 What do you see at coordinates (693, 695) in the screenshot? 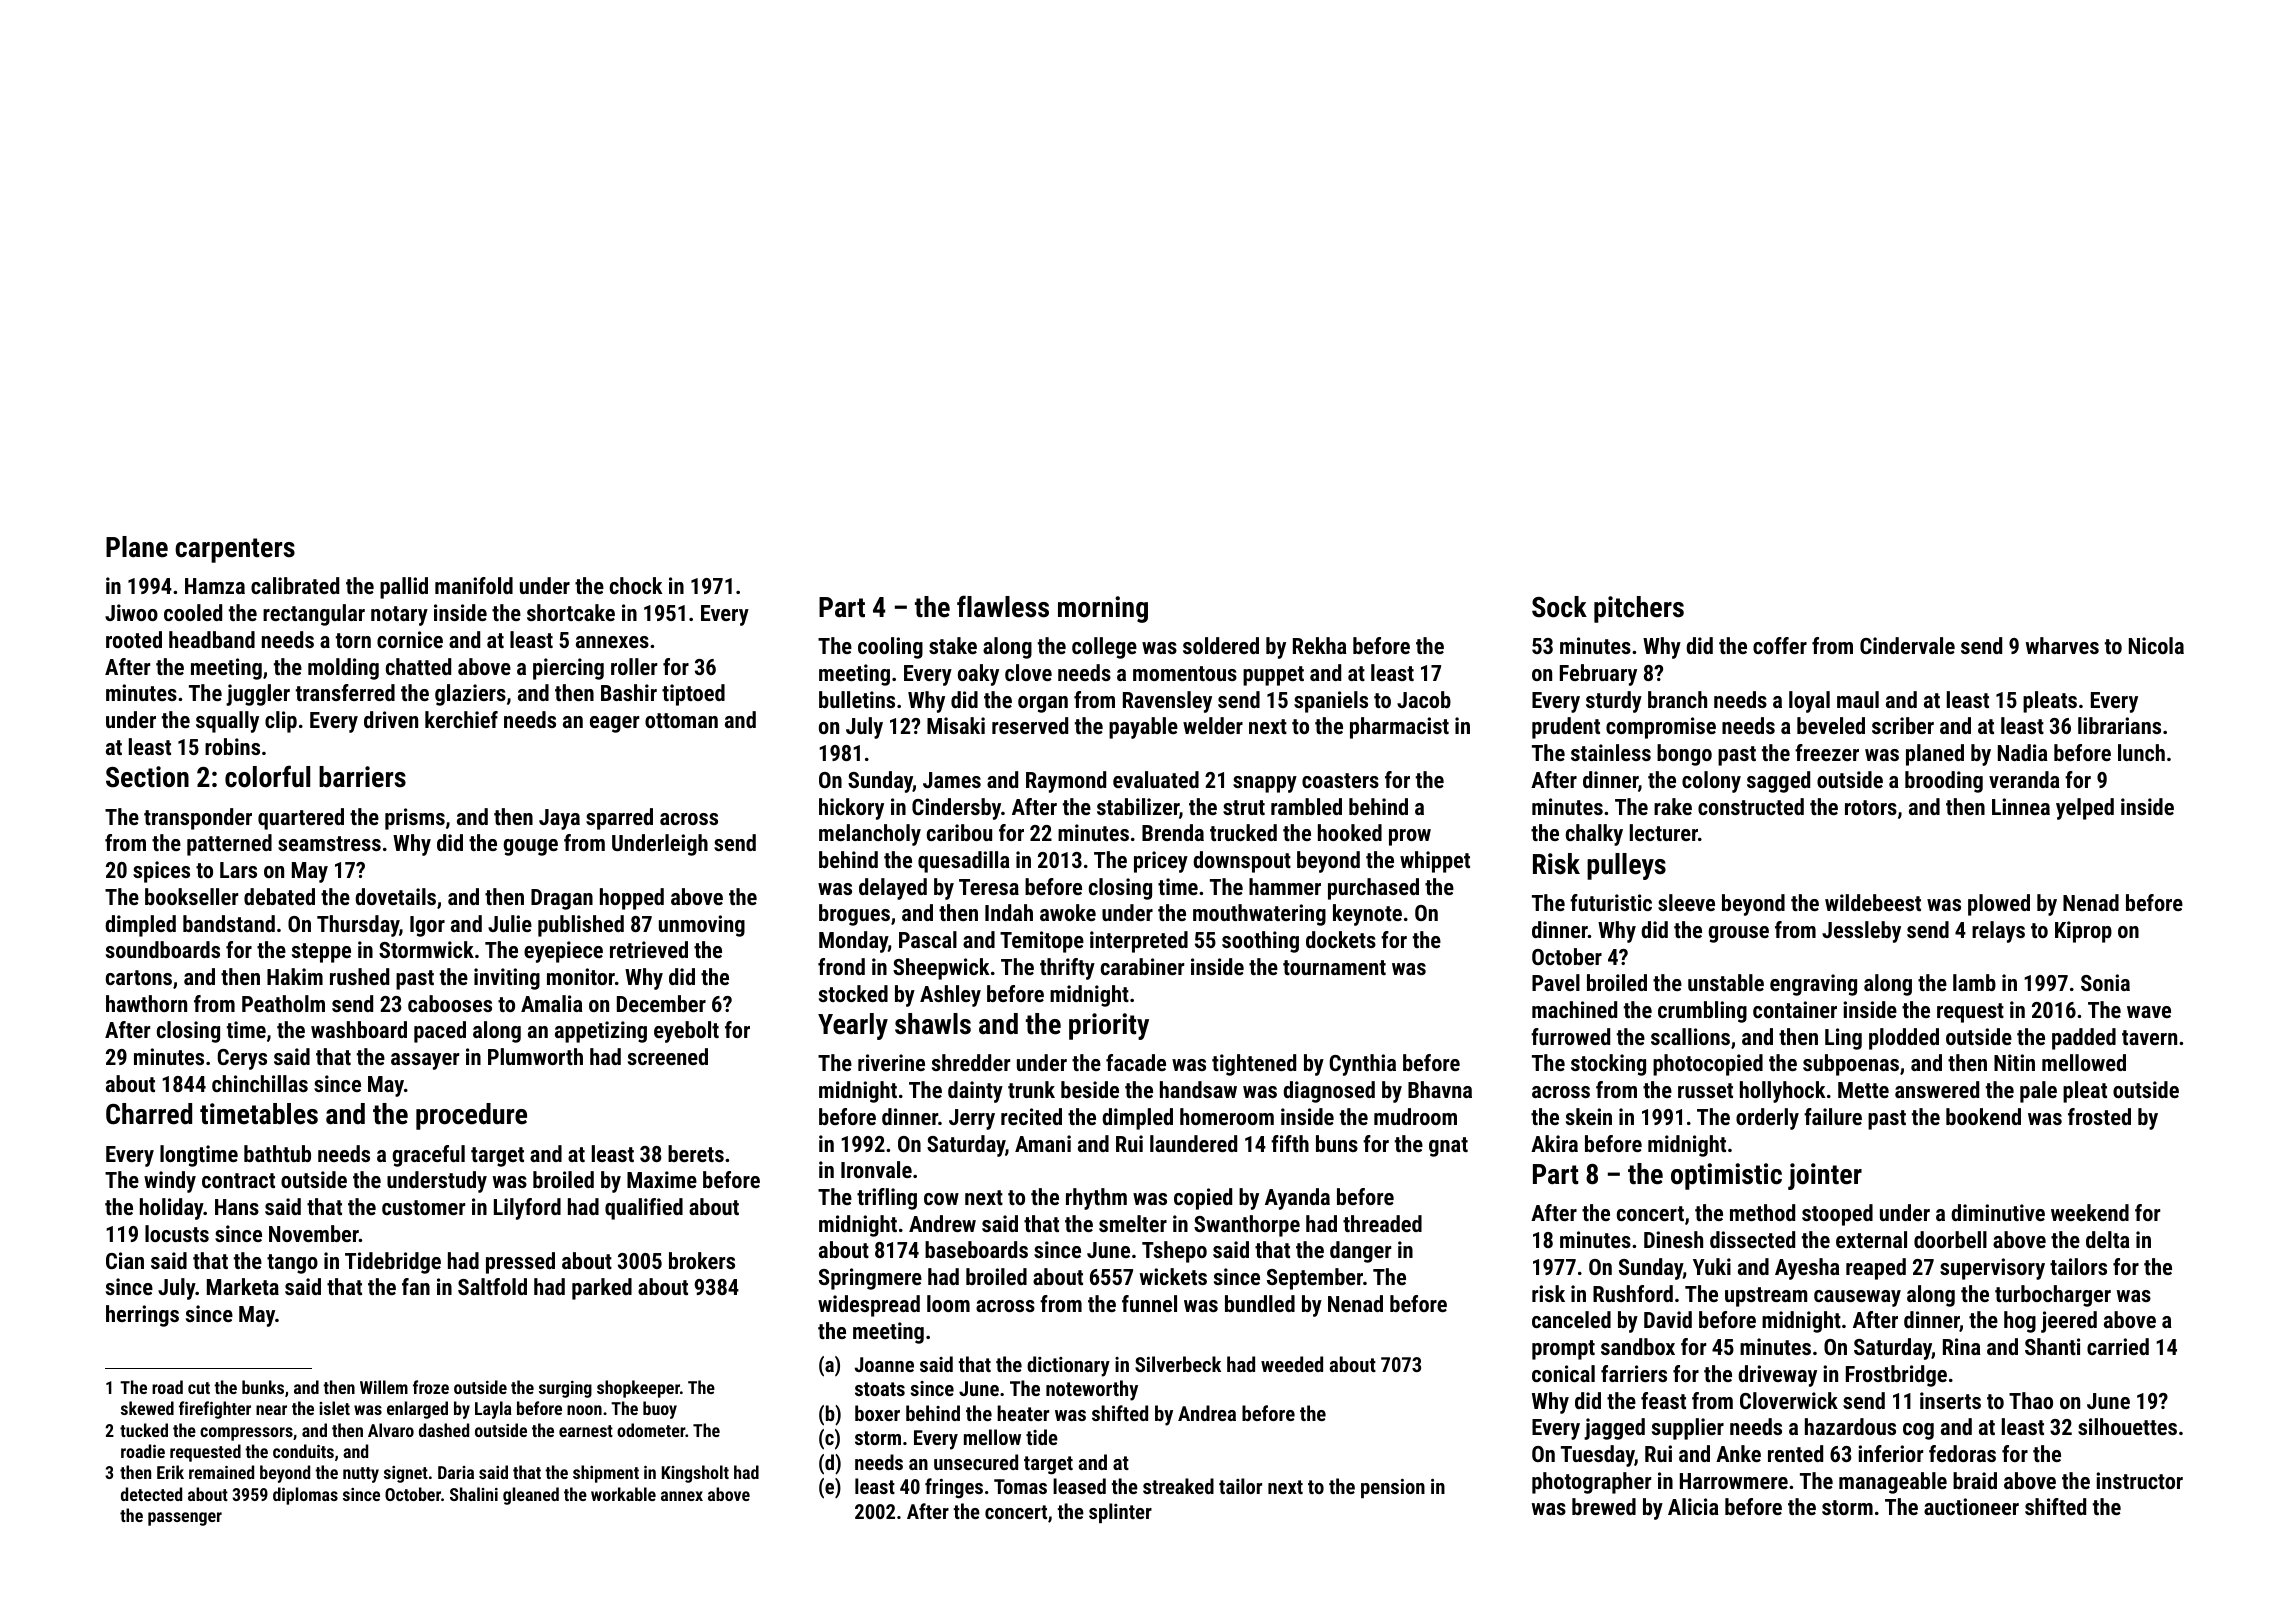
I see `tiptoed` at bounding box center [693, 695].
